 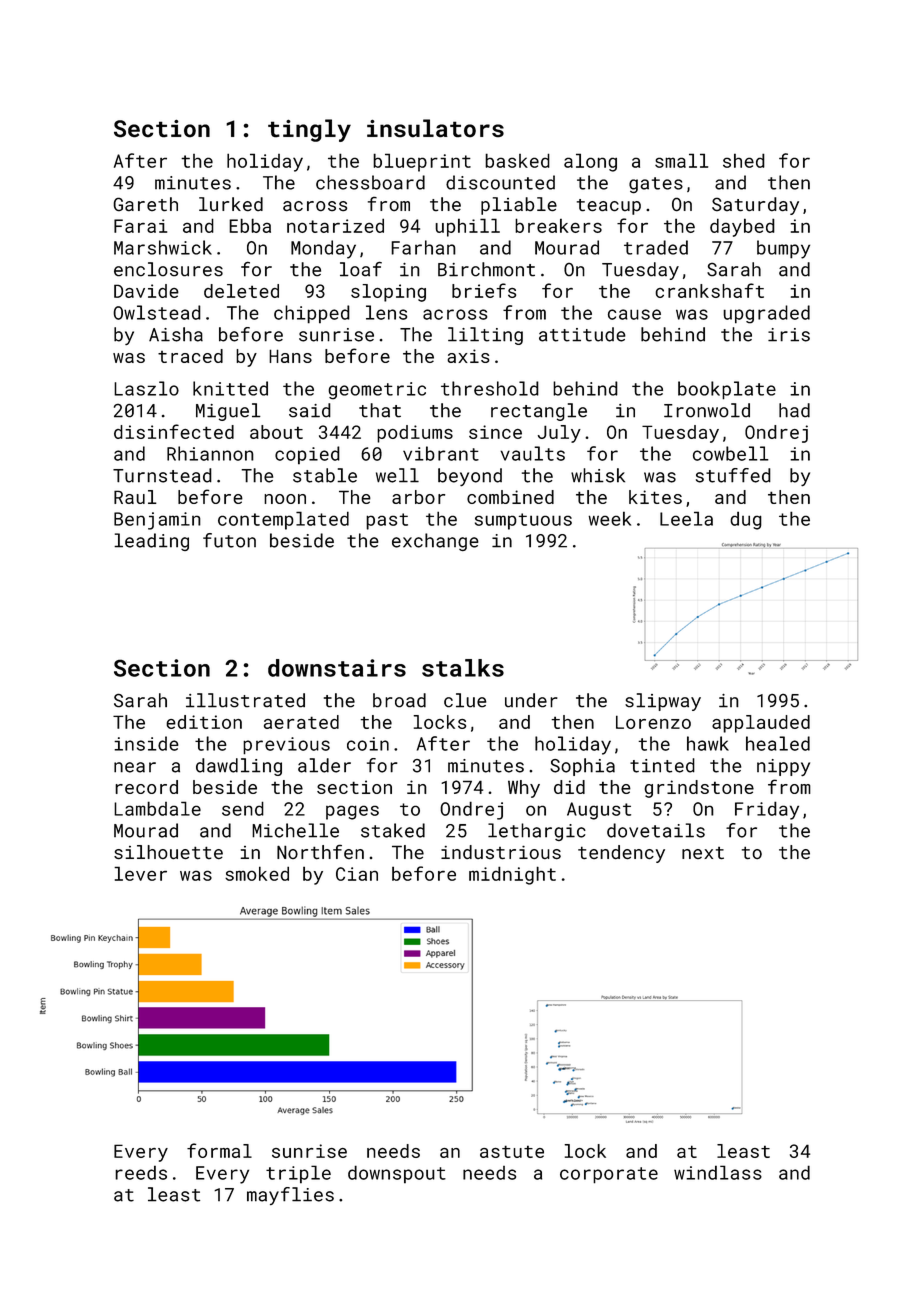 What do you see at coordinates (681, 160) in the screenshot?
I see `small` at bounding box center [681, 160].
